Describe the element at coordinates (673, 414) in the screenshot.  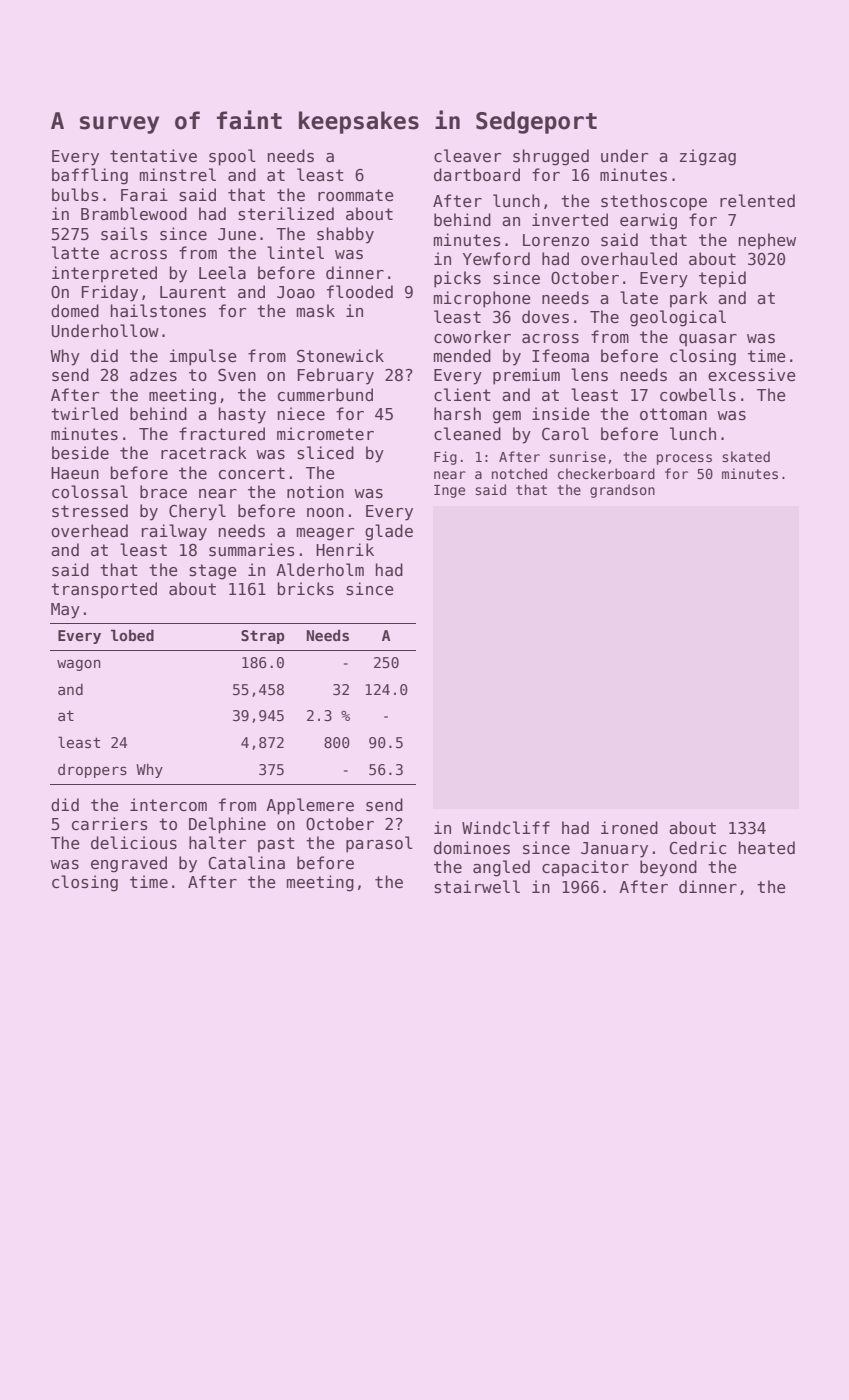
I see `ottoman` at that location.
